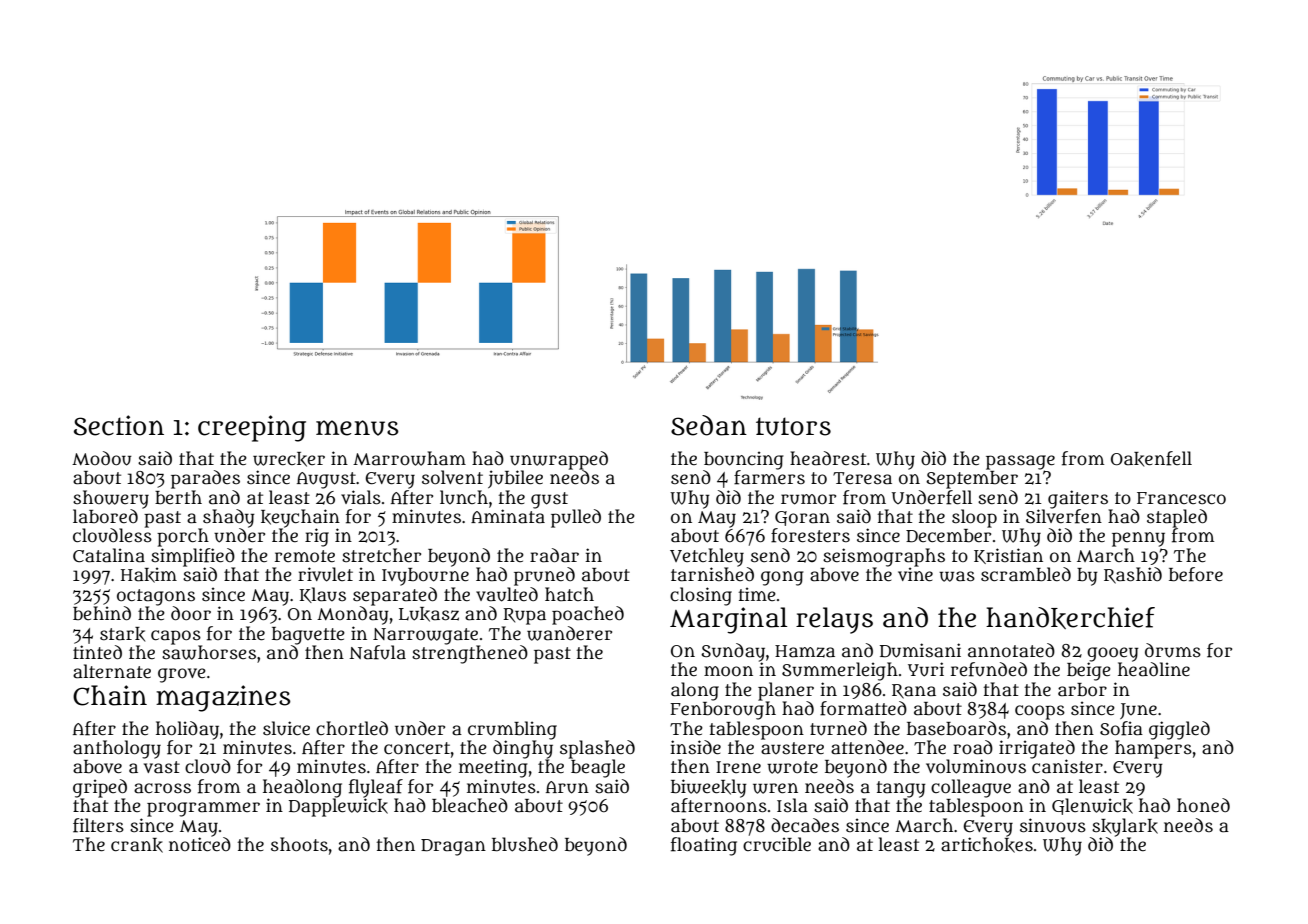  I want to click on Sedan, so click(709, 425).
